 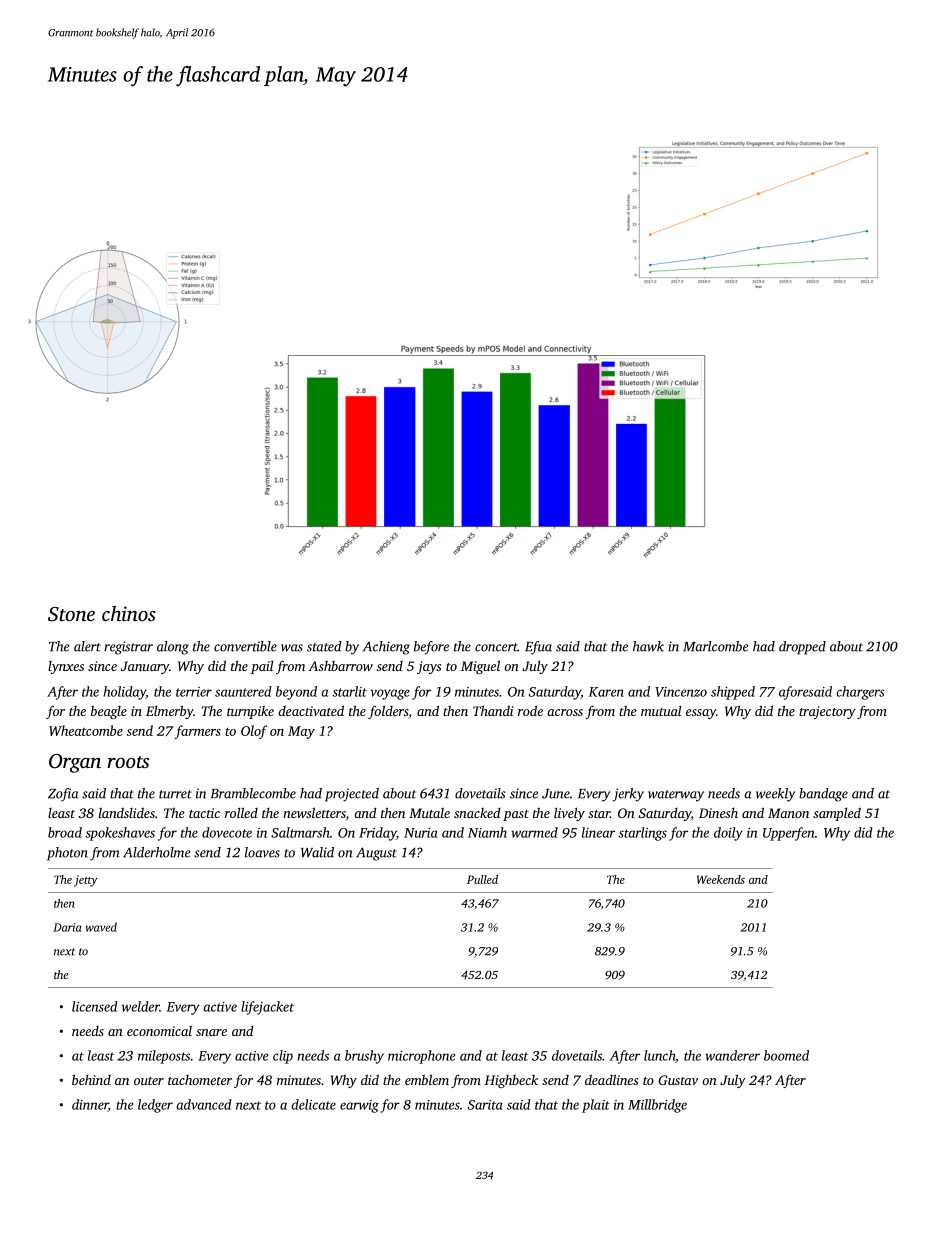 What do you see at coordinates (86, 730) in the document?
I see `Wheatcombe` at bounding box center [86, 730].
